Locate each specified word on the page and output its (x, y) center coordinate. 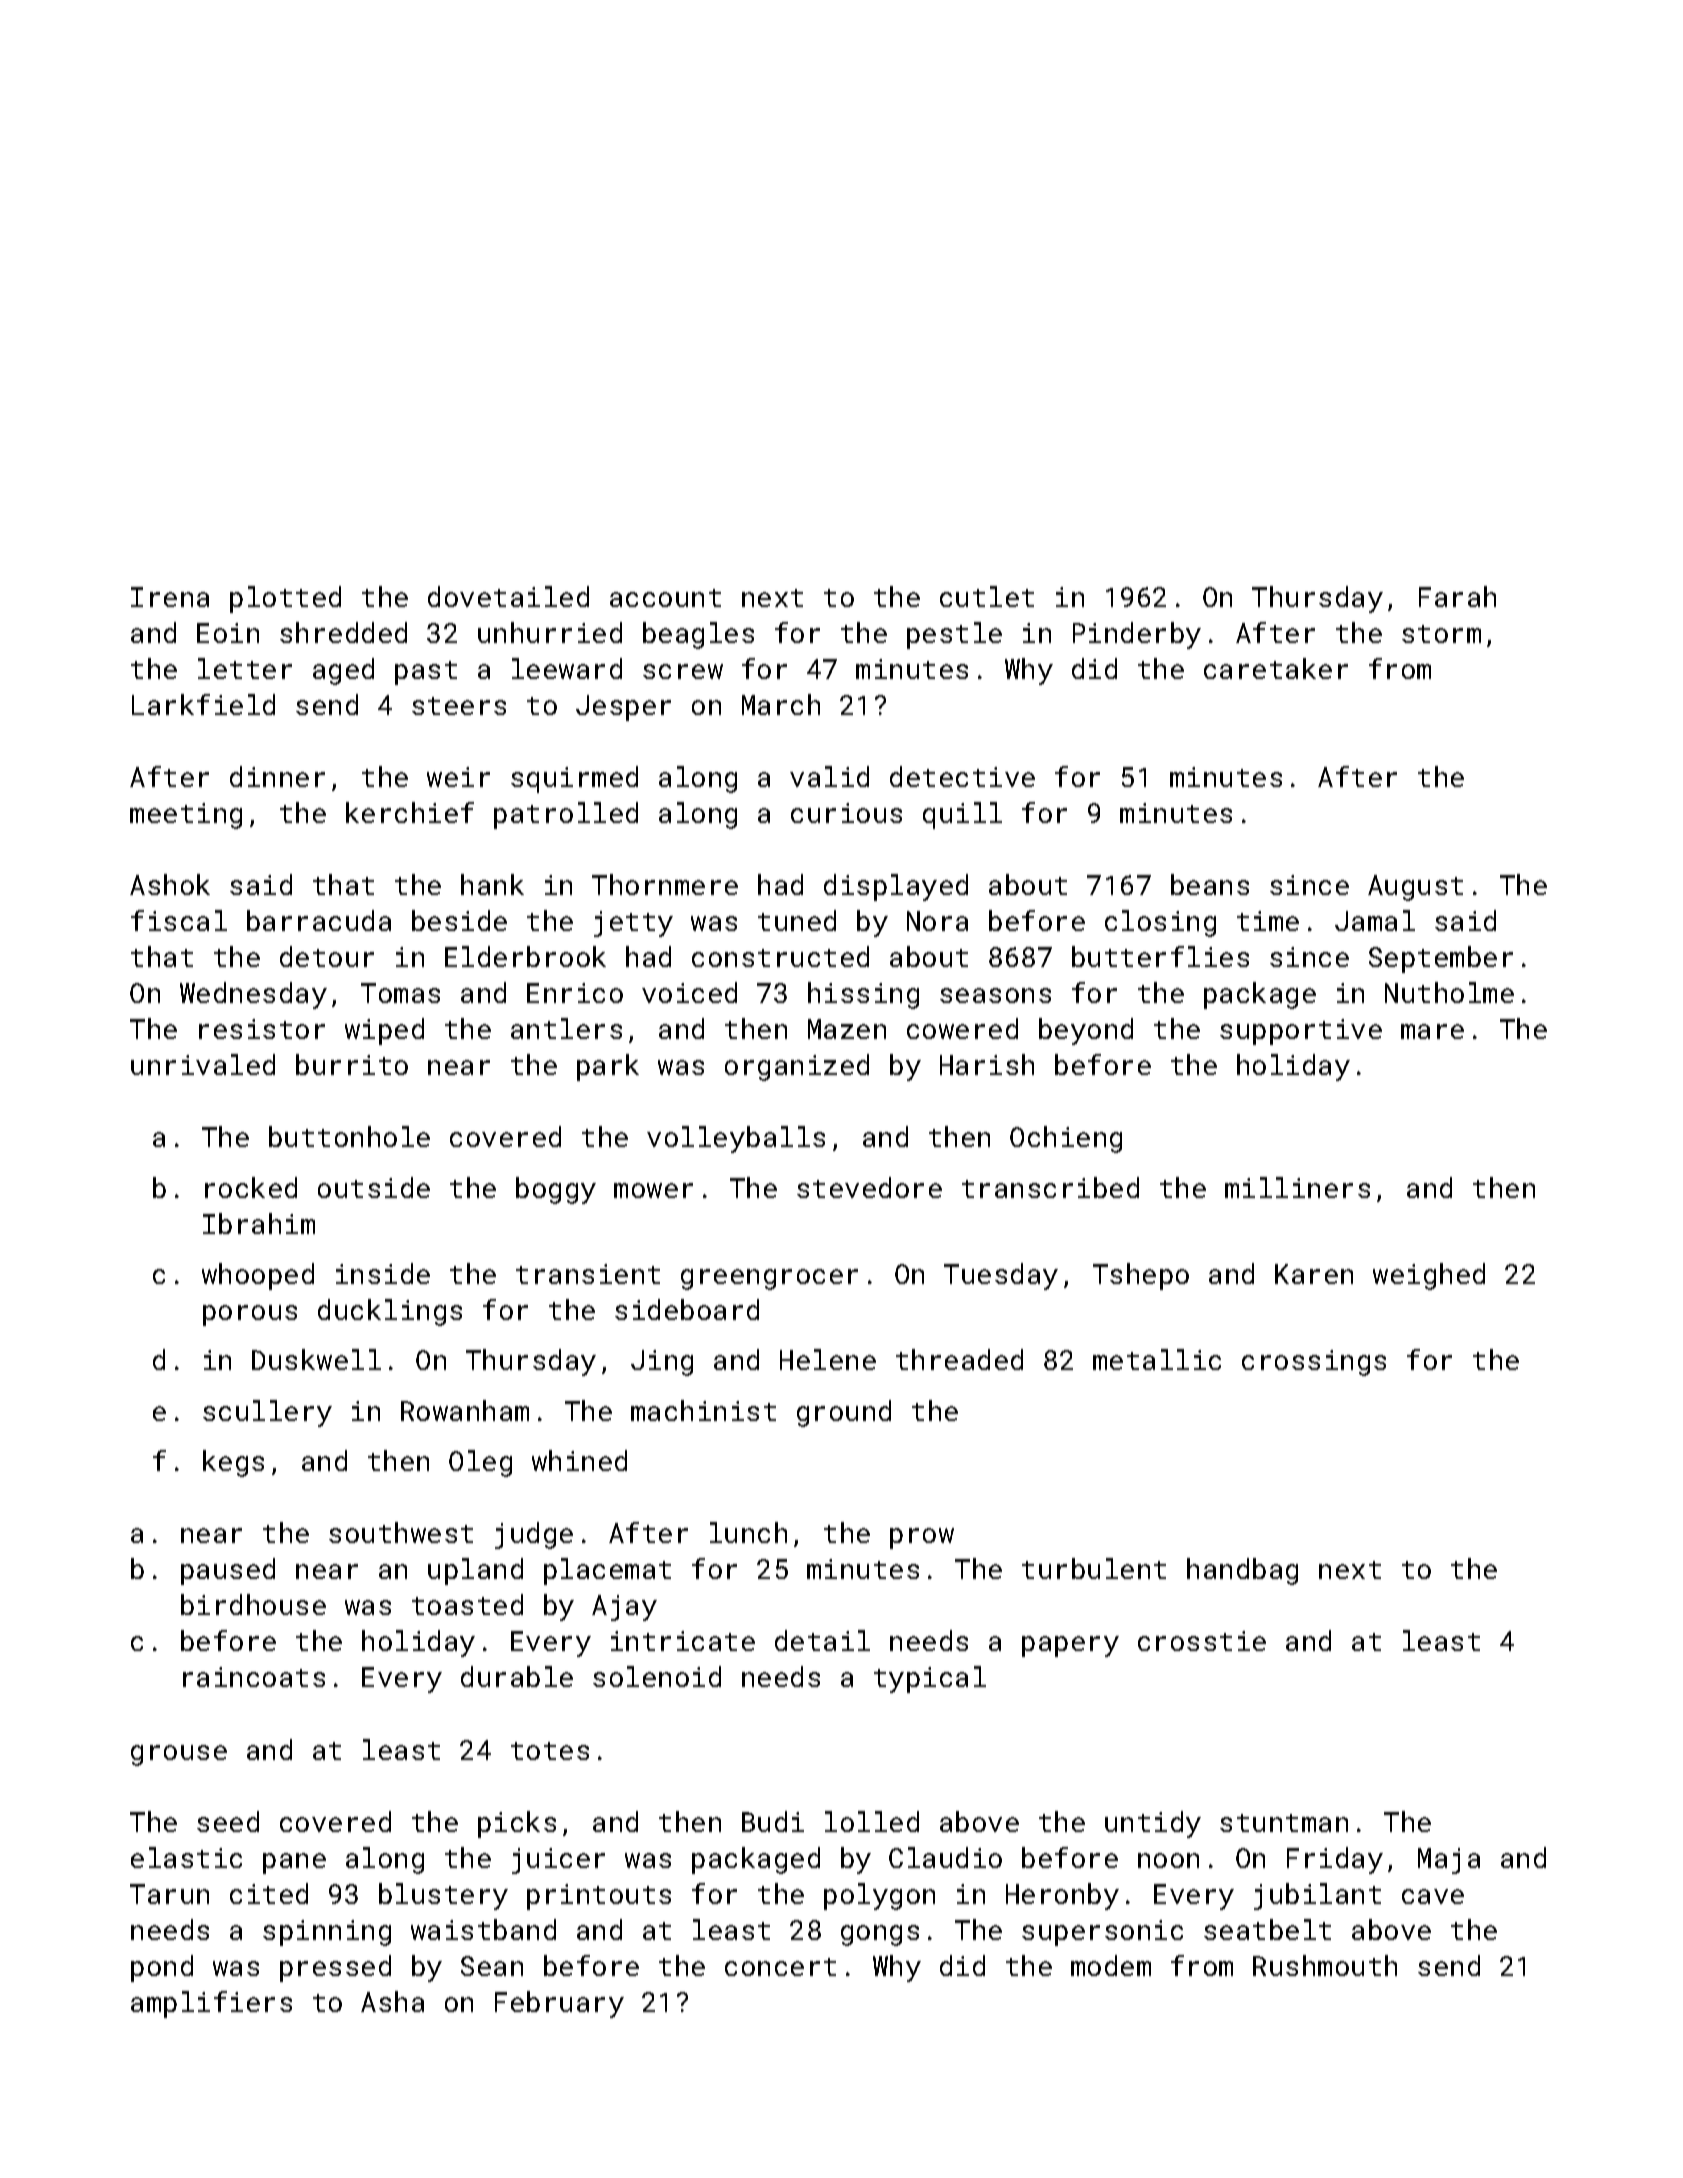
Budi (773, 1821)
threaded (959, 1359)
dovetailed (508, 596)
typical (930, 1679)
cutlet (987, 596)
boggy (556, 1190)
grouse (179, 1755)
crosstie (1202, 1641)
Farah (1457, 596)
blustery (443, 1896)
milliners (1297, 1187)
